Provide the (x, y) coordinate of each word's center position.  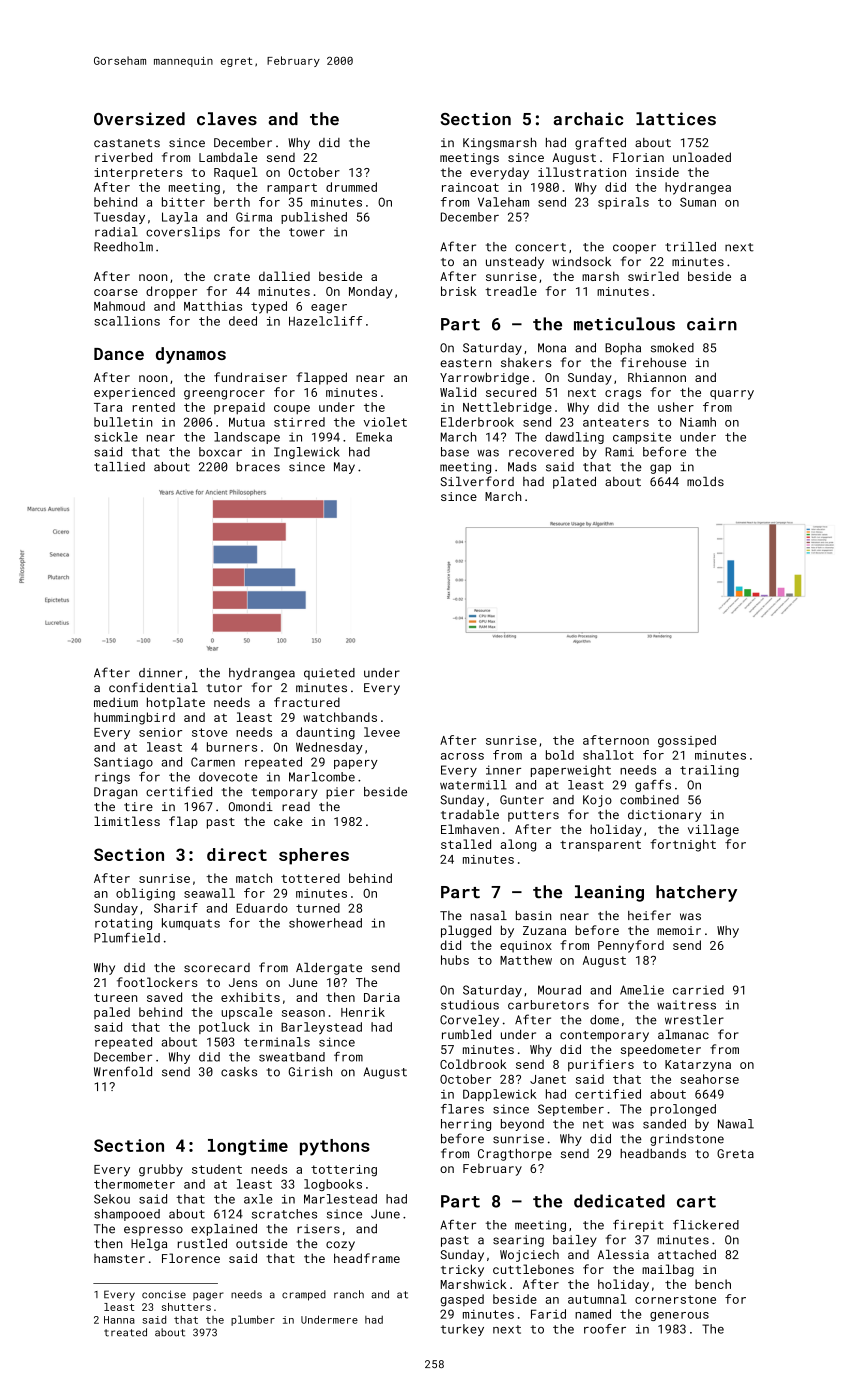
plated (574, 483)
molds (705, 481)
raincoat (470, 187)
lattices (676, 119)
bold (560, 755)
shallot (608, 755)
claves (227, 119)
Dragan (115, 793)
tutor (224, 688)
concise (164, 1294)
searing (518, 1241)
